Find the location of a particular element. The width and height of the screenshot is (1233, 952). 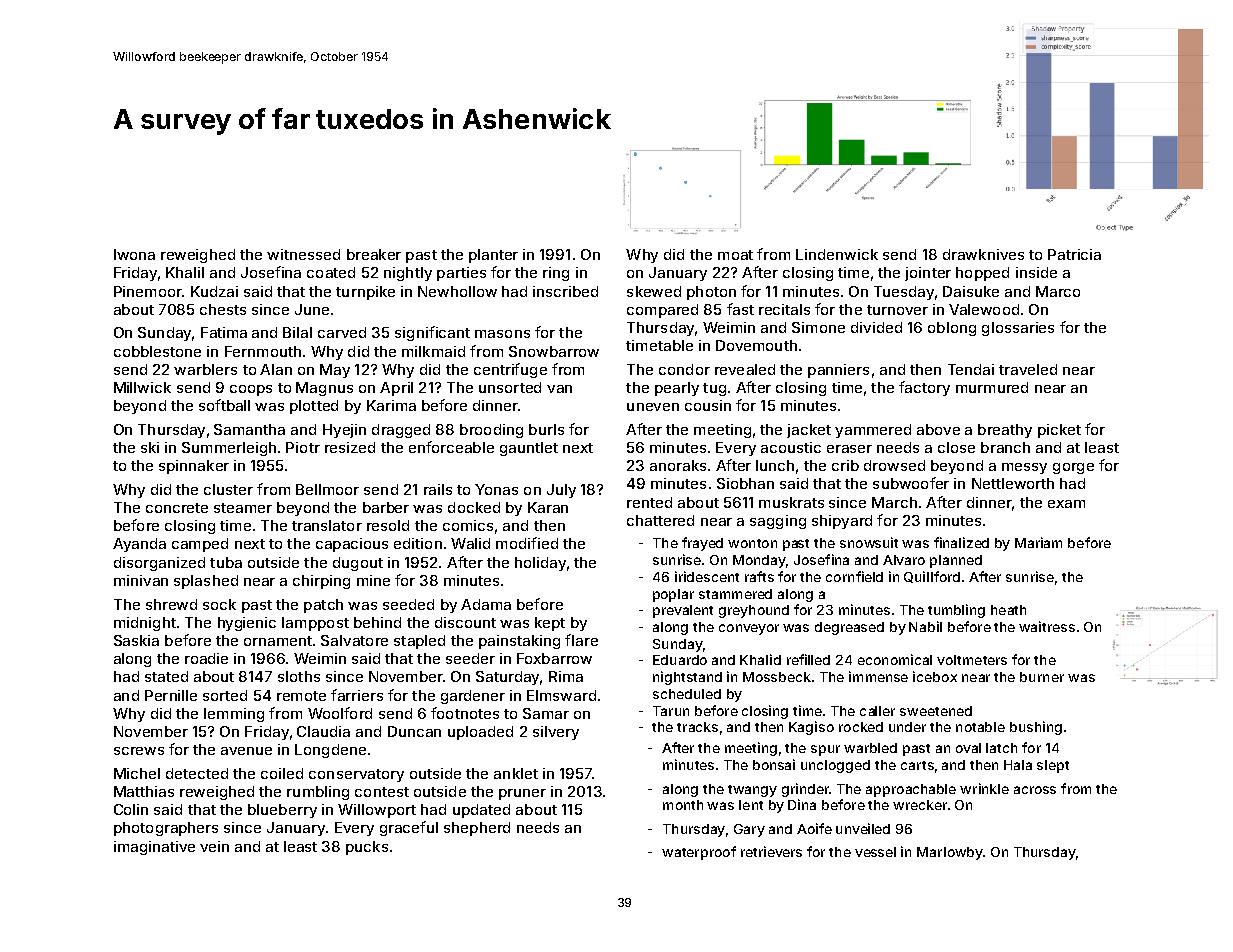

Patricia is located at coordinates (1074, 254).
